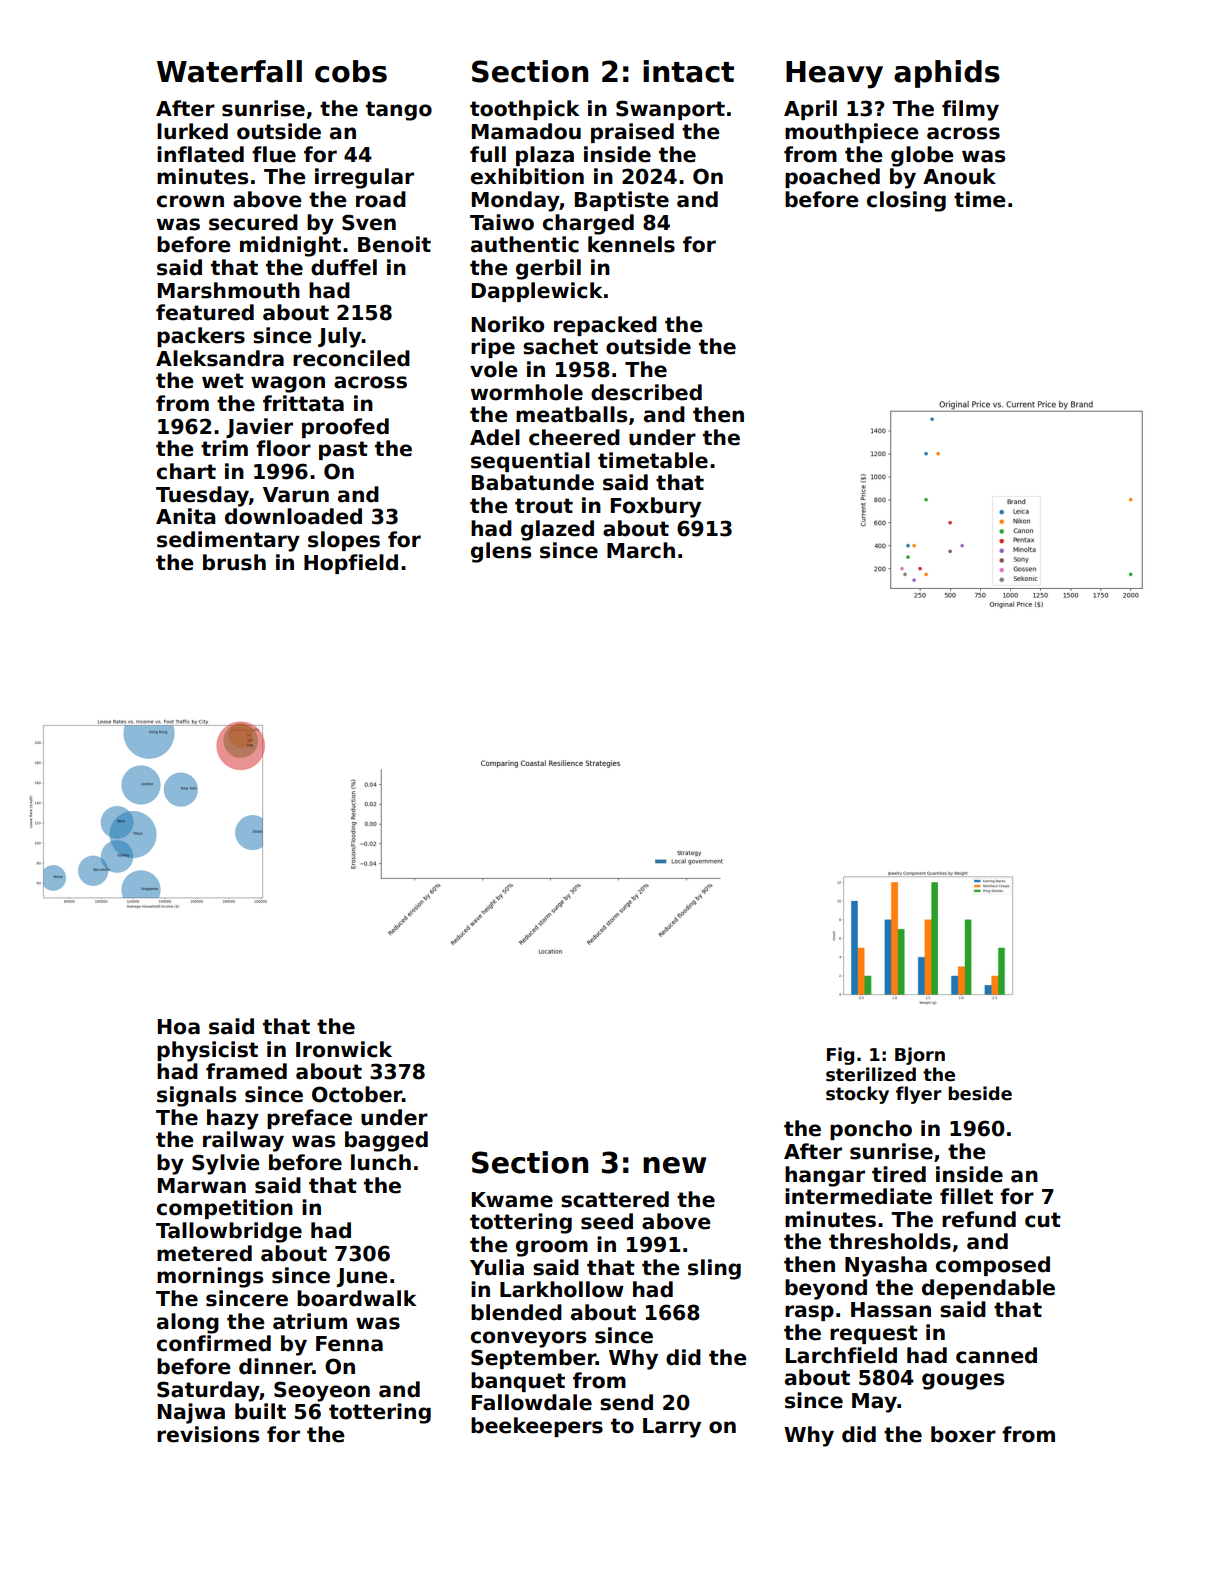  Describe the element at coordinates (351, 564) in the screenshot. I see `Hopfield` at that location.
